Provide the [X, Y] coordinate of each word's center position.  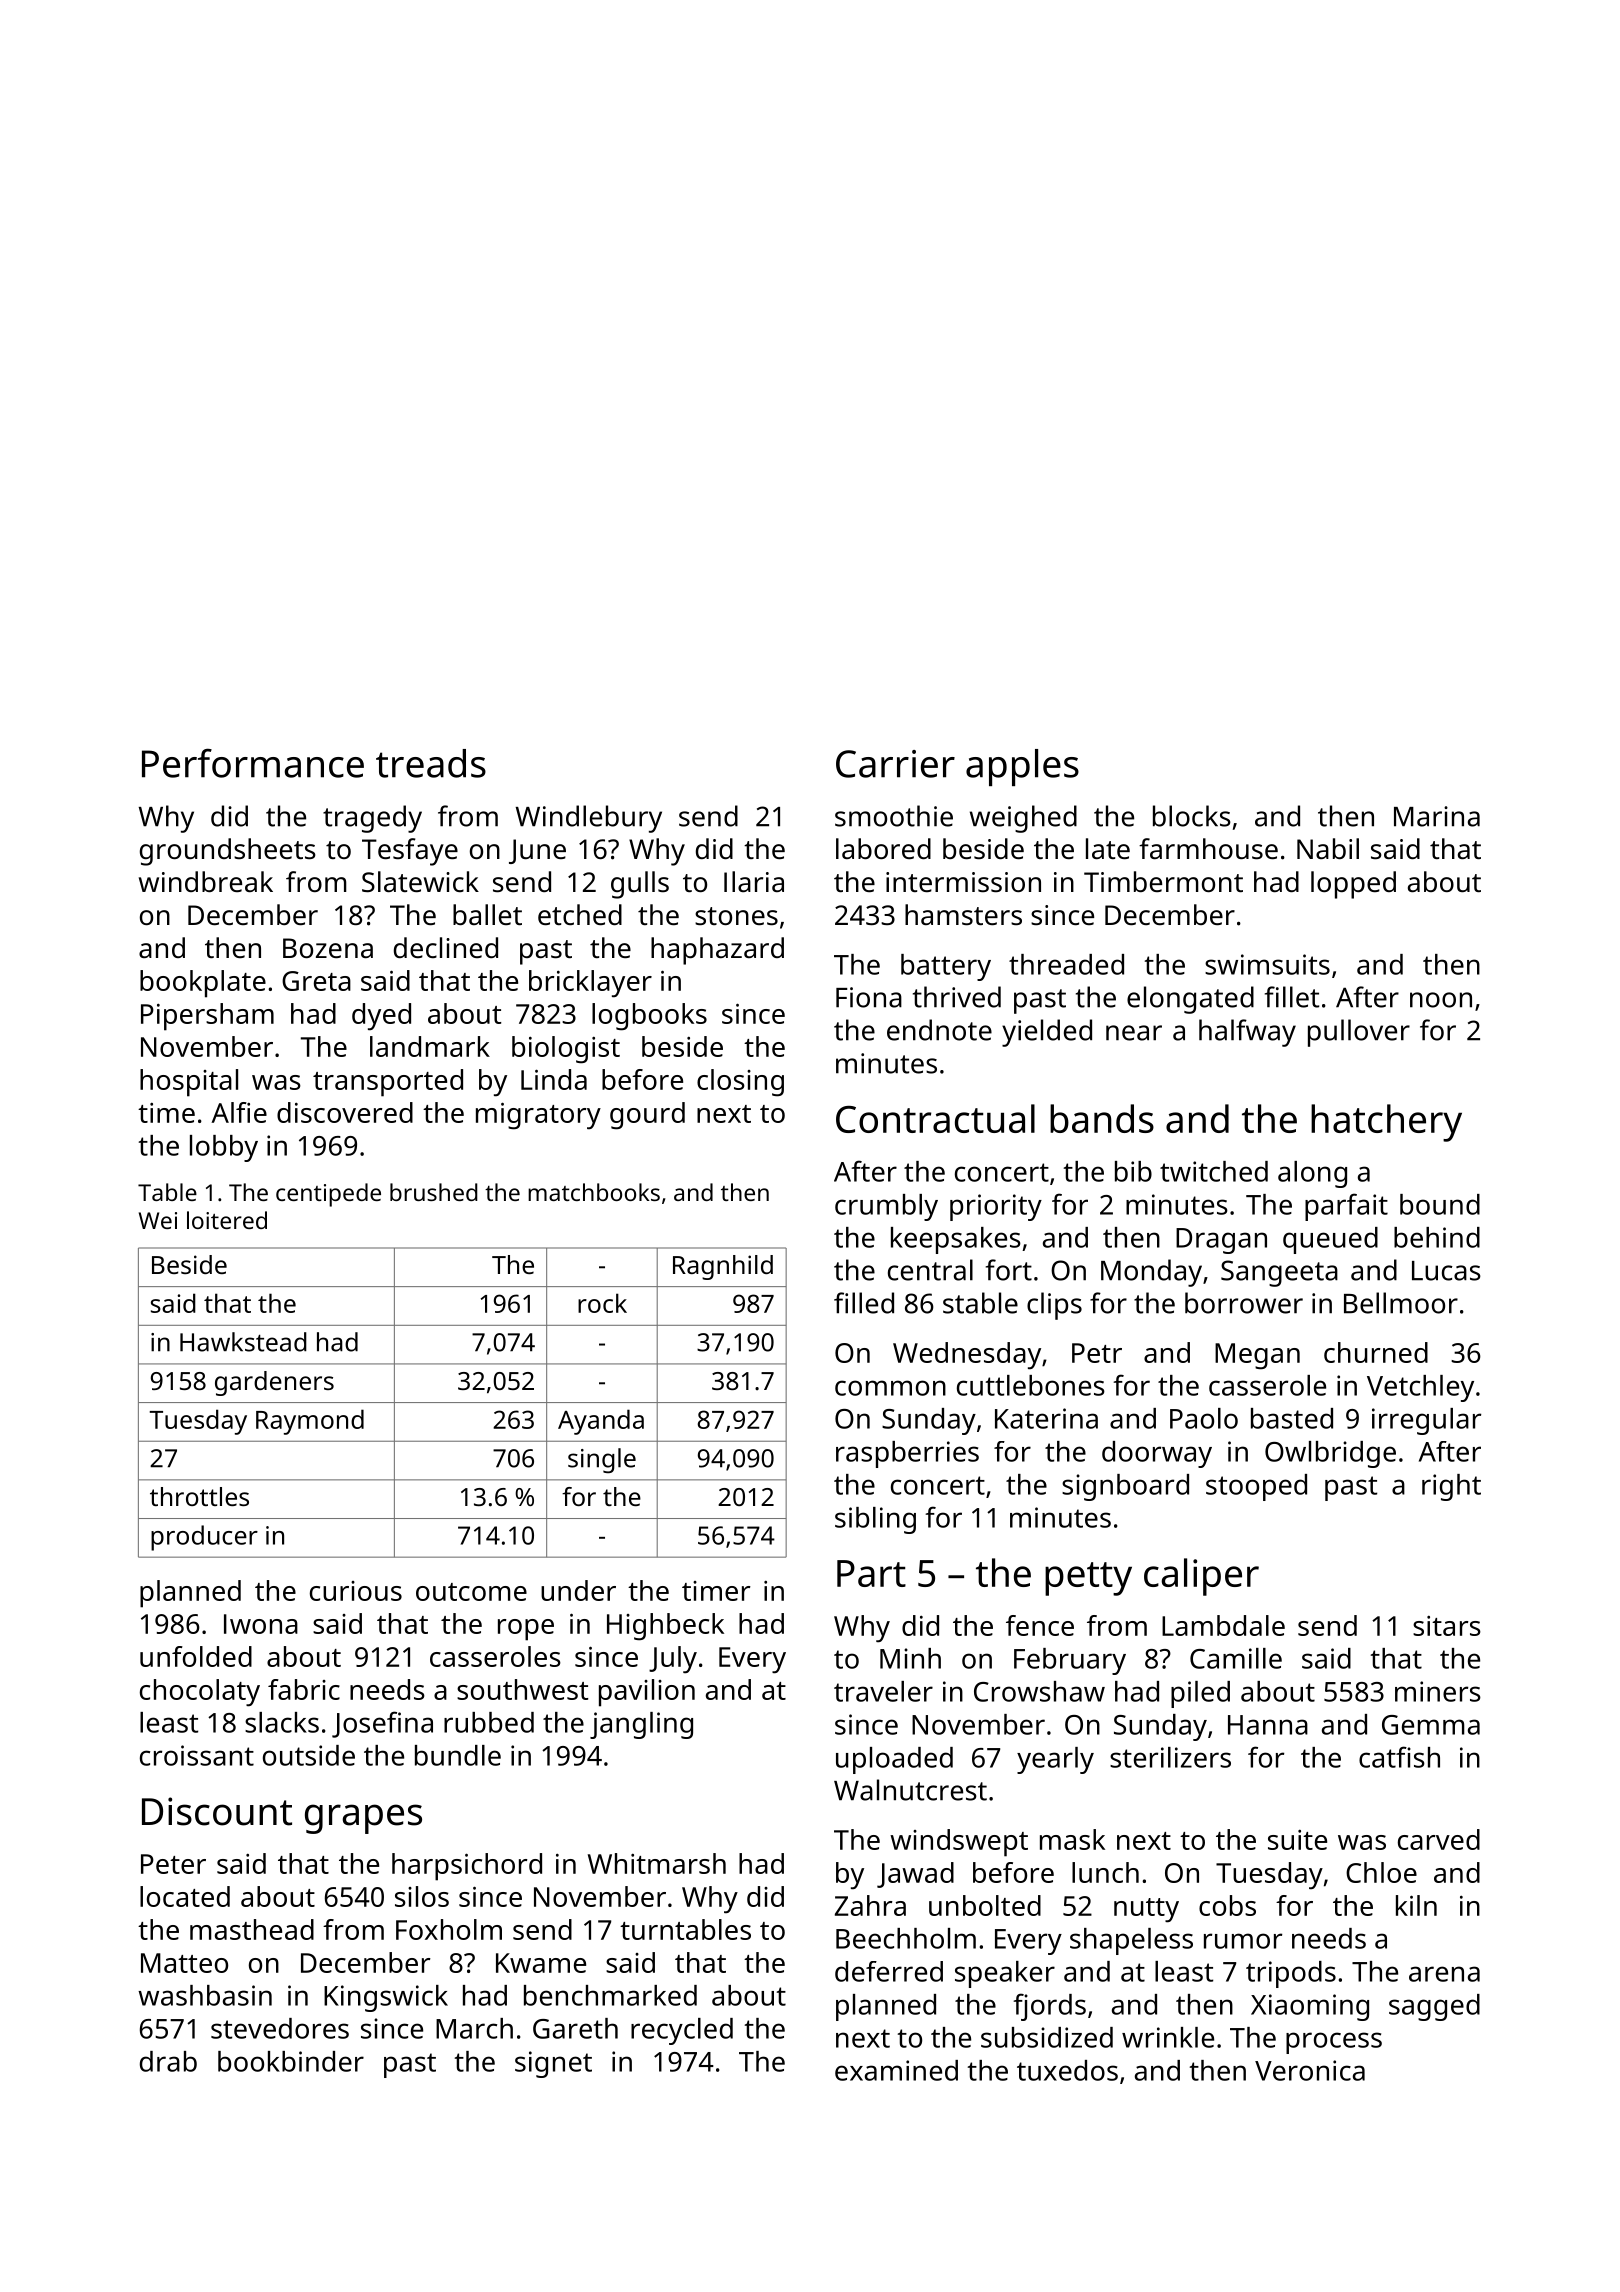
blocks [1192, 816]
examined [896, 2070]
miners [1438, 1691]
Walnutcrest [910, 1790]
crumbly [886, 1207]
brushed [434, 1192]
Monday [1151, 1273]
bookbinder [291, 2061]
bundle [458, 1755]
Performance [253, 763]
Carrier [895, 764]
